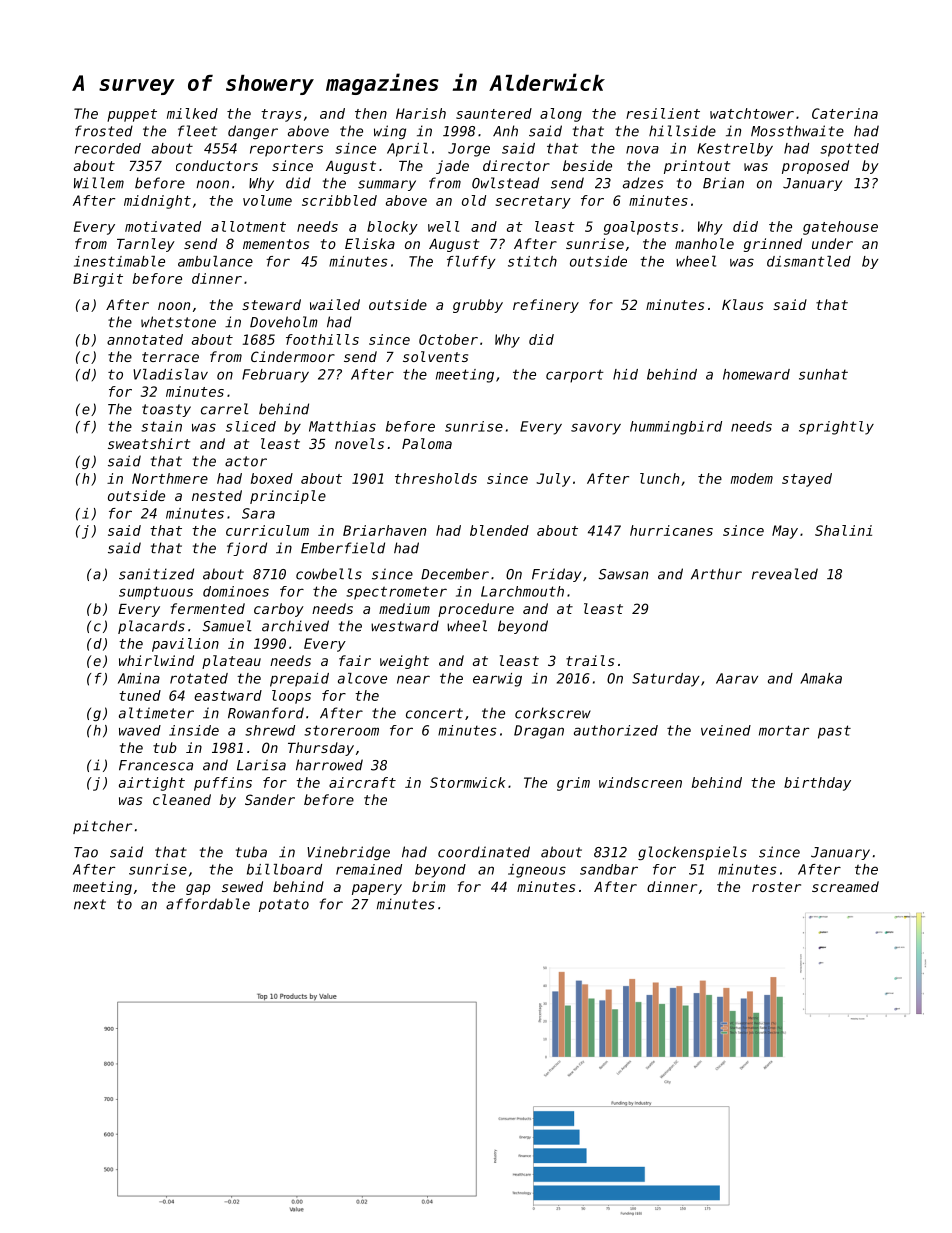 The image size is (952, 1233). What do you see at coordinates (640, 782) in the document?
I see `windscreen` at bounding box center [640, 782].
